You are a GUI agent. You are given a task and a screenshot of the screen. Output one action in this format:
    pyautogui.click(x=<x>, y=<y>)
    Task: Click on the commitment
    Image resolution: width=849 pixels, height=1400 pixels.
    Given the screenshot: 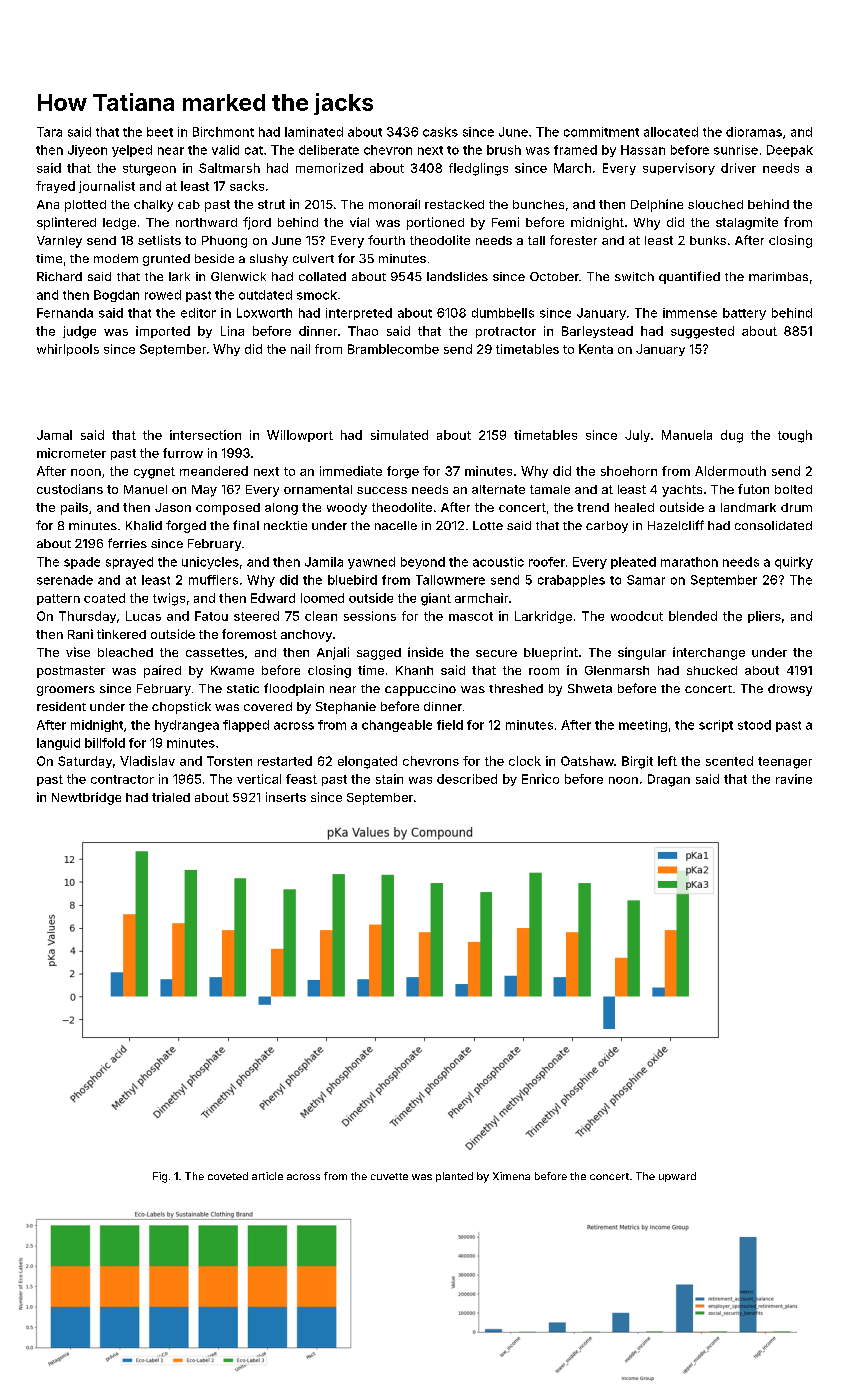 What is the action you would take?
    pyautogui.click(x=601, y=132)
